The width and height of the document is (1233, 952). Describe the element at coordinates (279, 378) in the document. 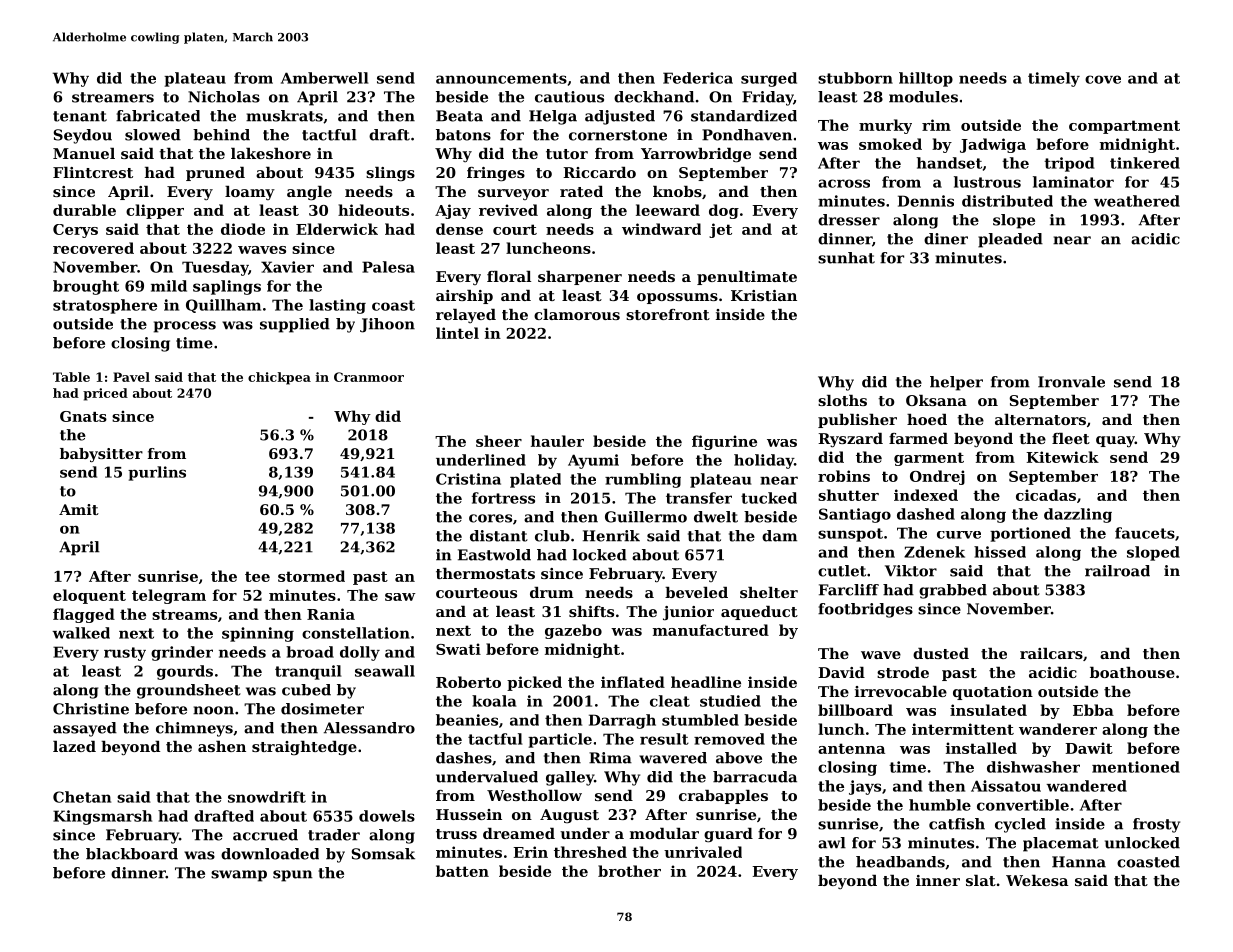

I see `chickpea` at that location.
